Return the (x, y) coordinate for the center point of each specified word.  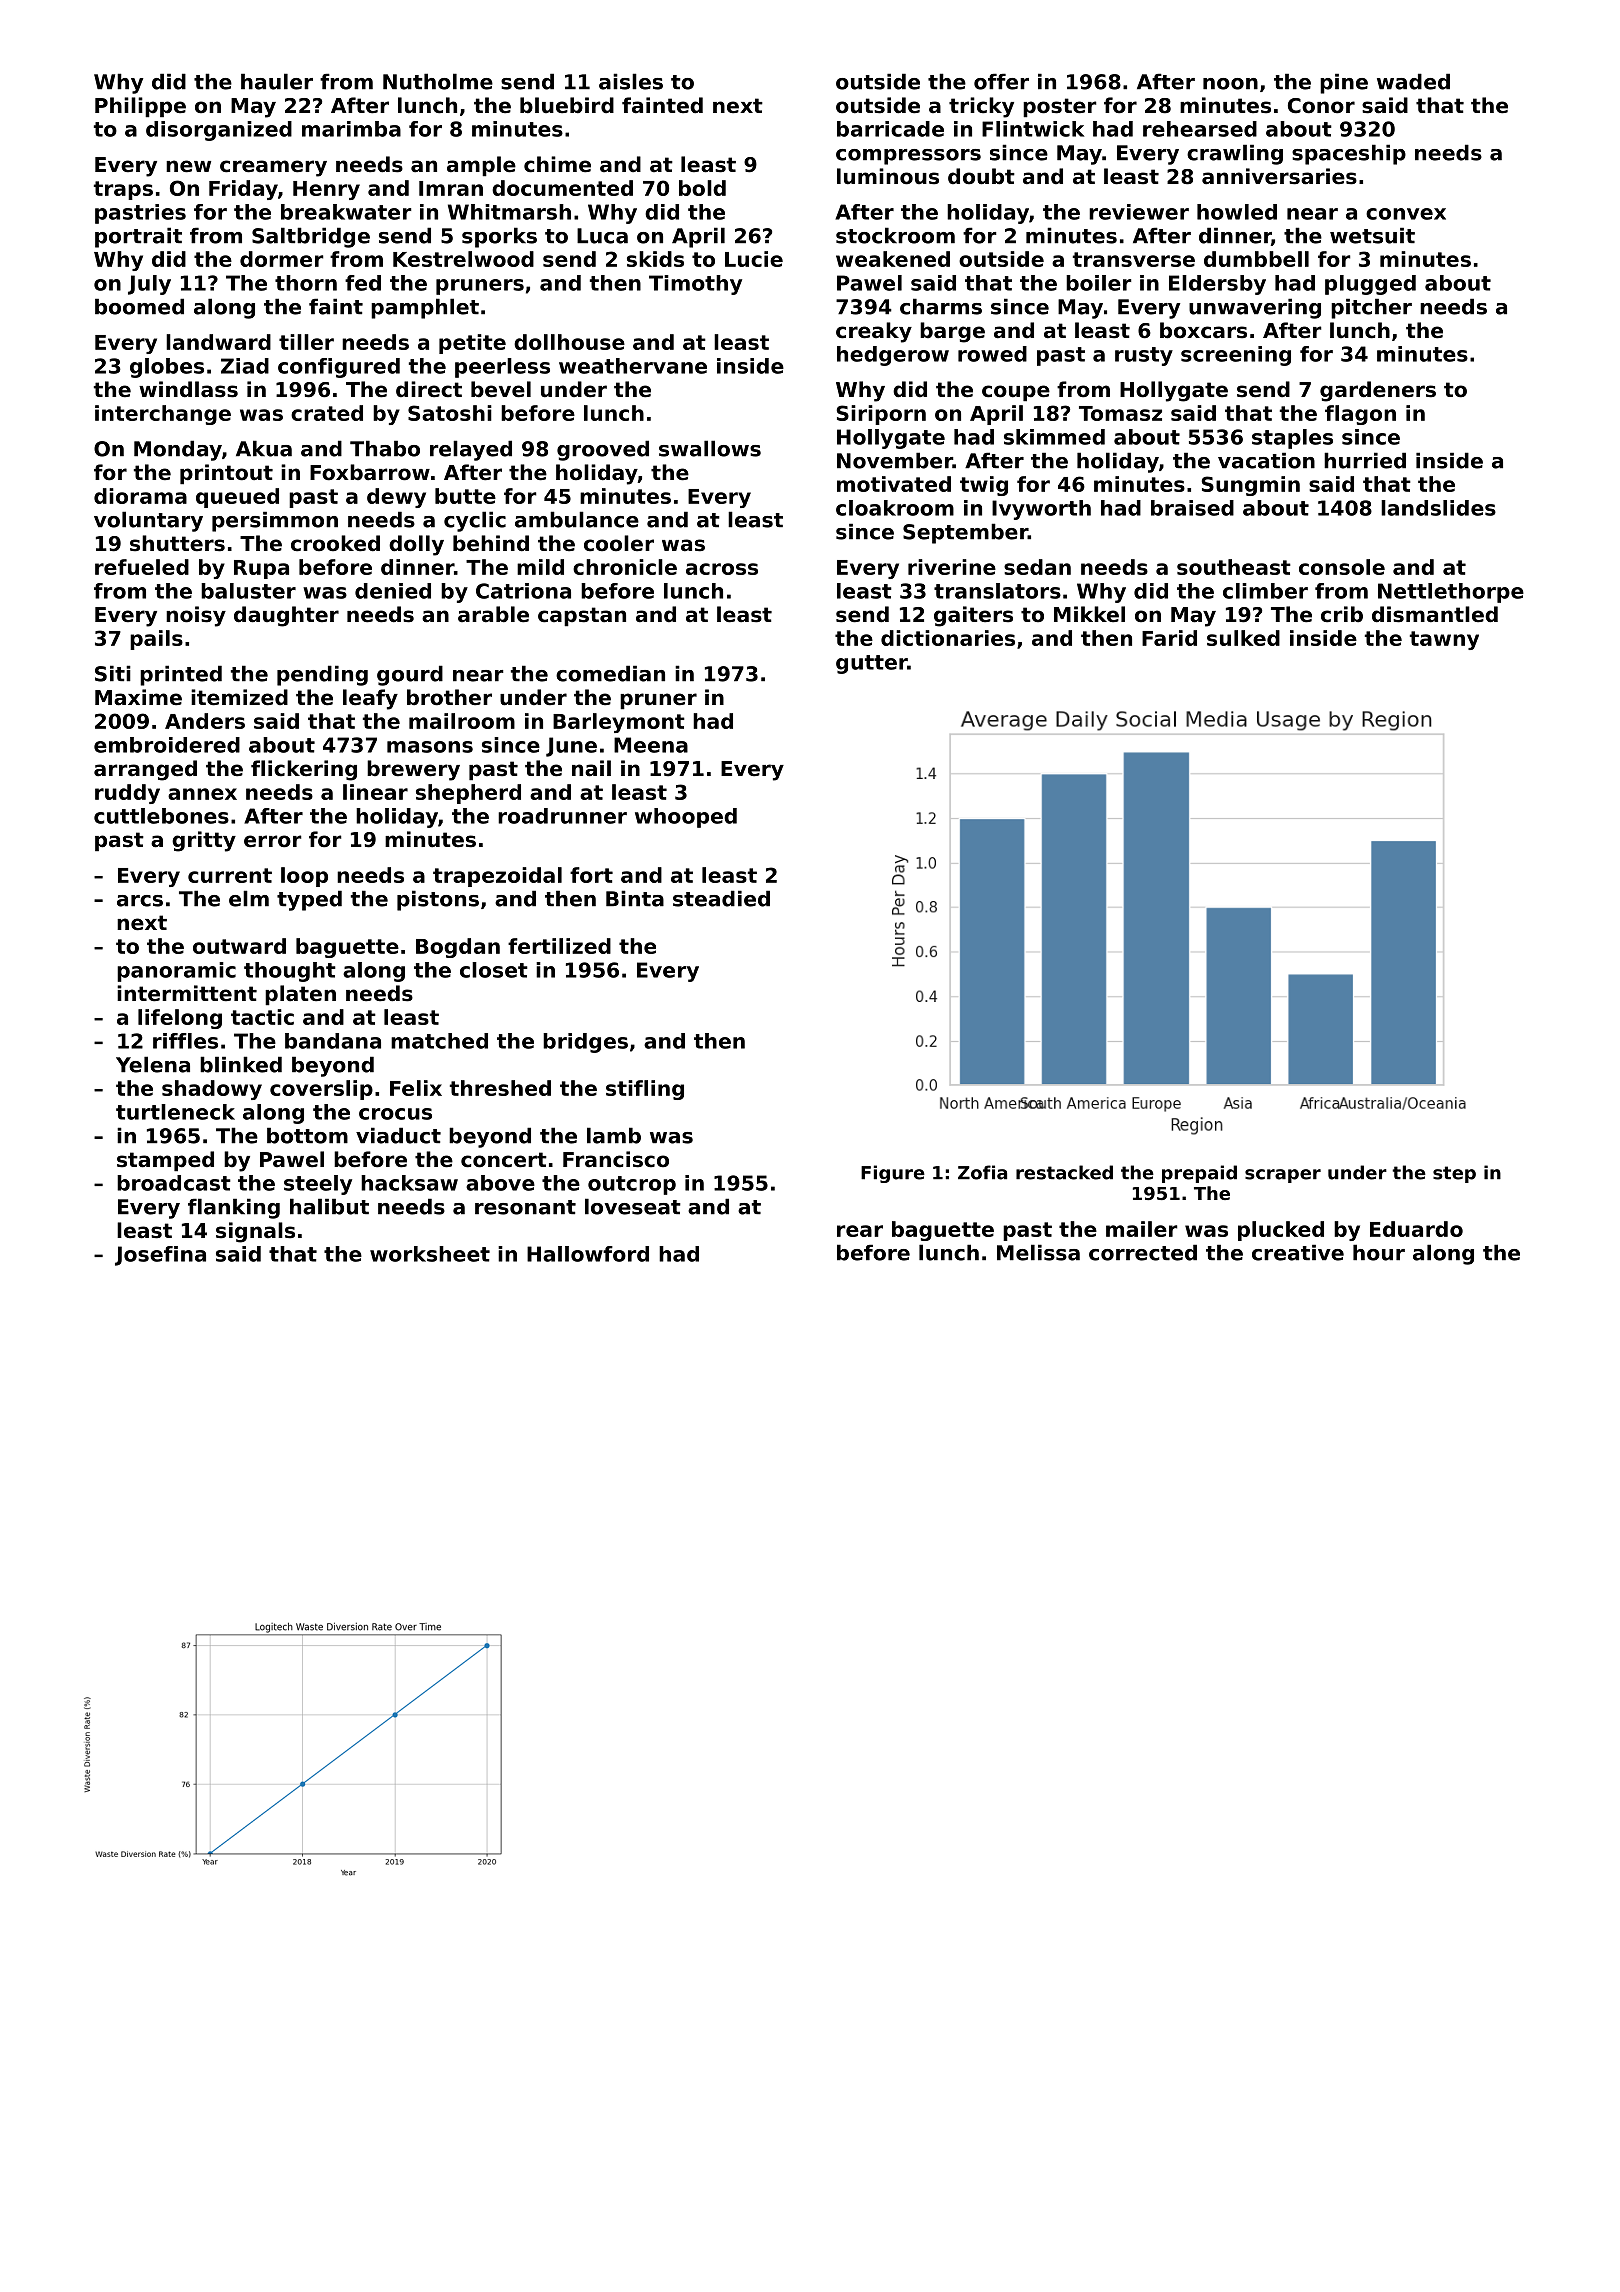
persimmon (275, 521)
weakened (893, 259)
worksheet (430, 1254)
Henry (326, 190)
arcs (140, 901)
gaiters (973, 616)
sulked (1243, 638)
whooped (686, 818)
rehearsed (1200, 129)
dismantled (1435, 614)
